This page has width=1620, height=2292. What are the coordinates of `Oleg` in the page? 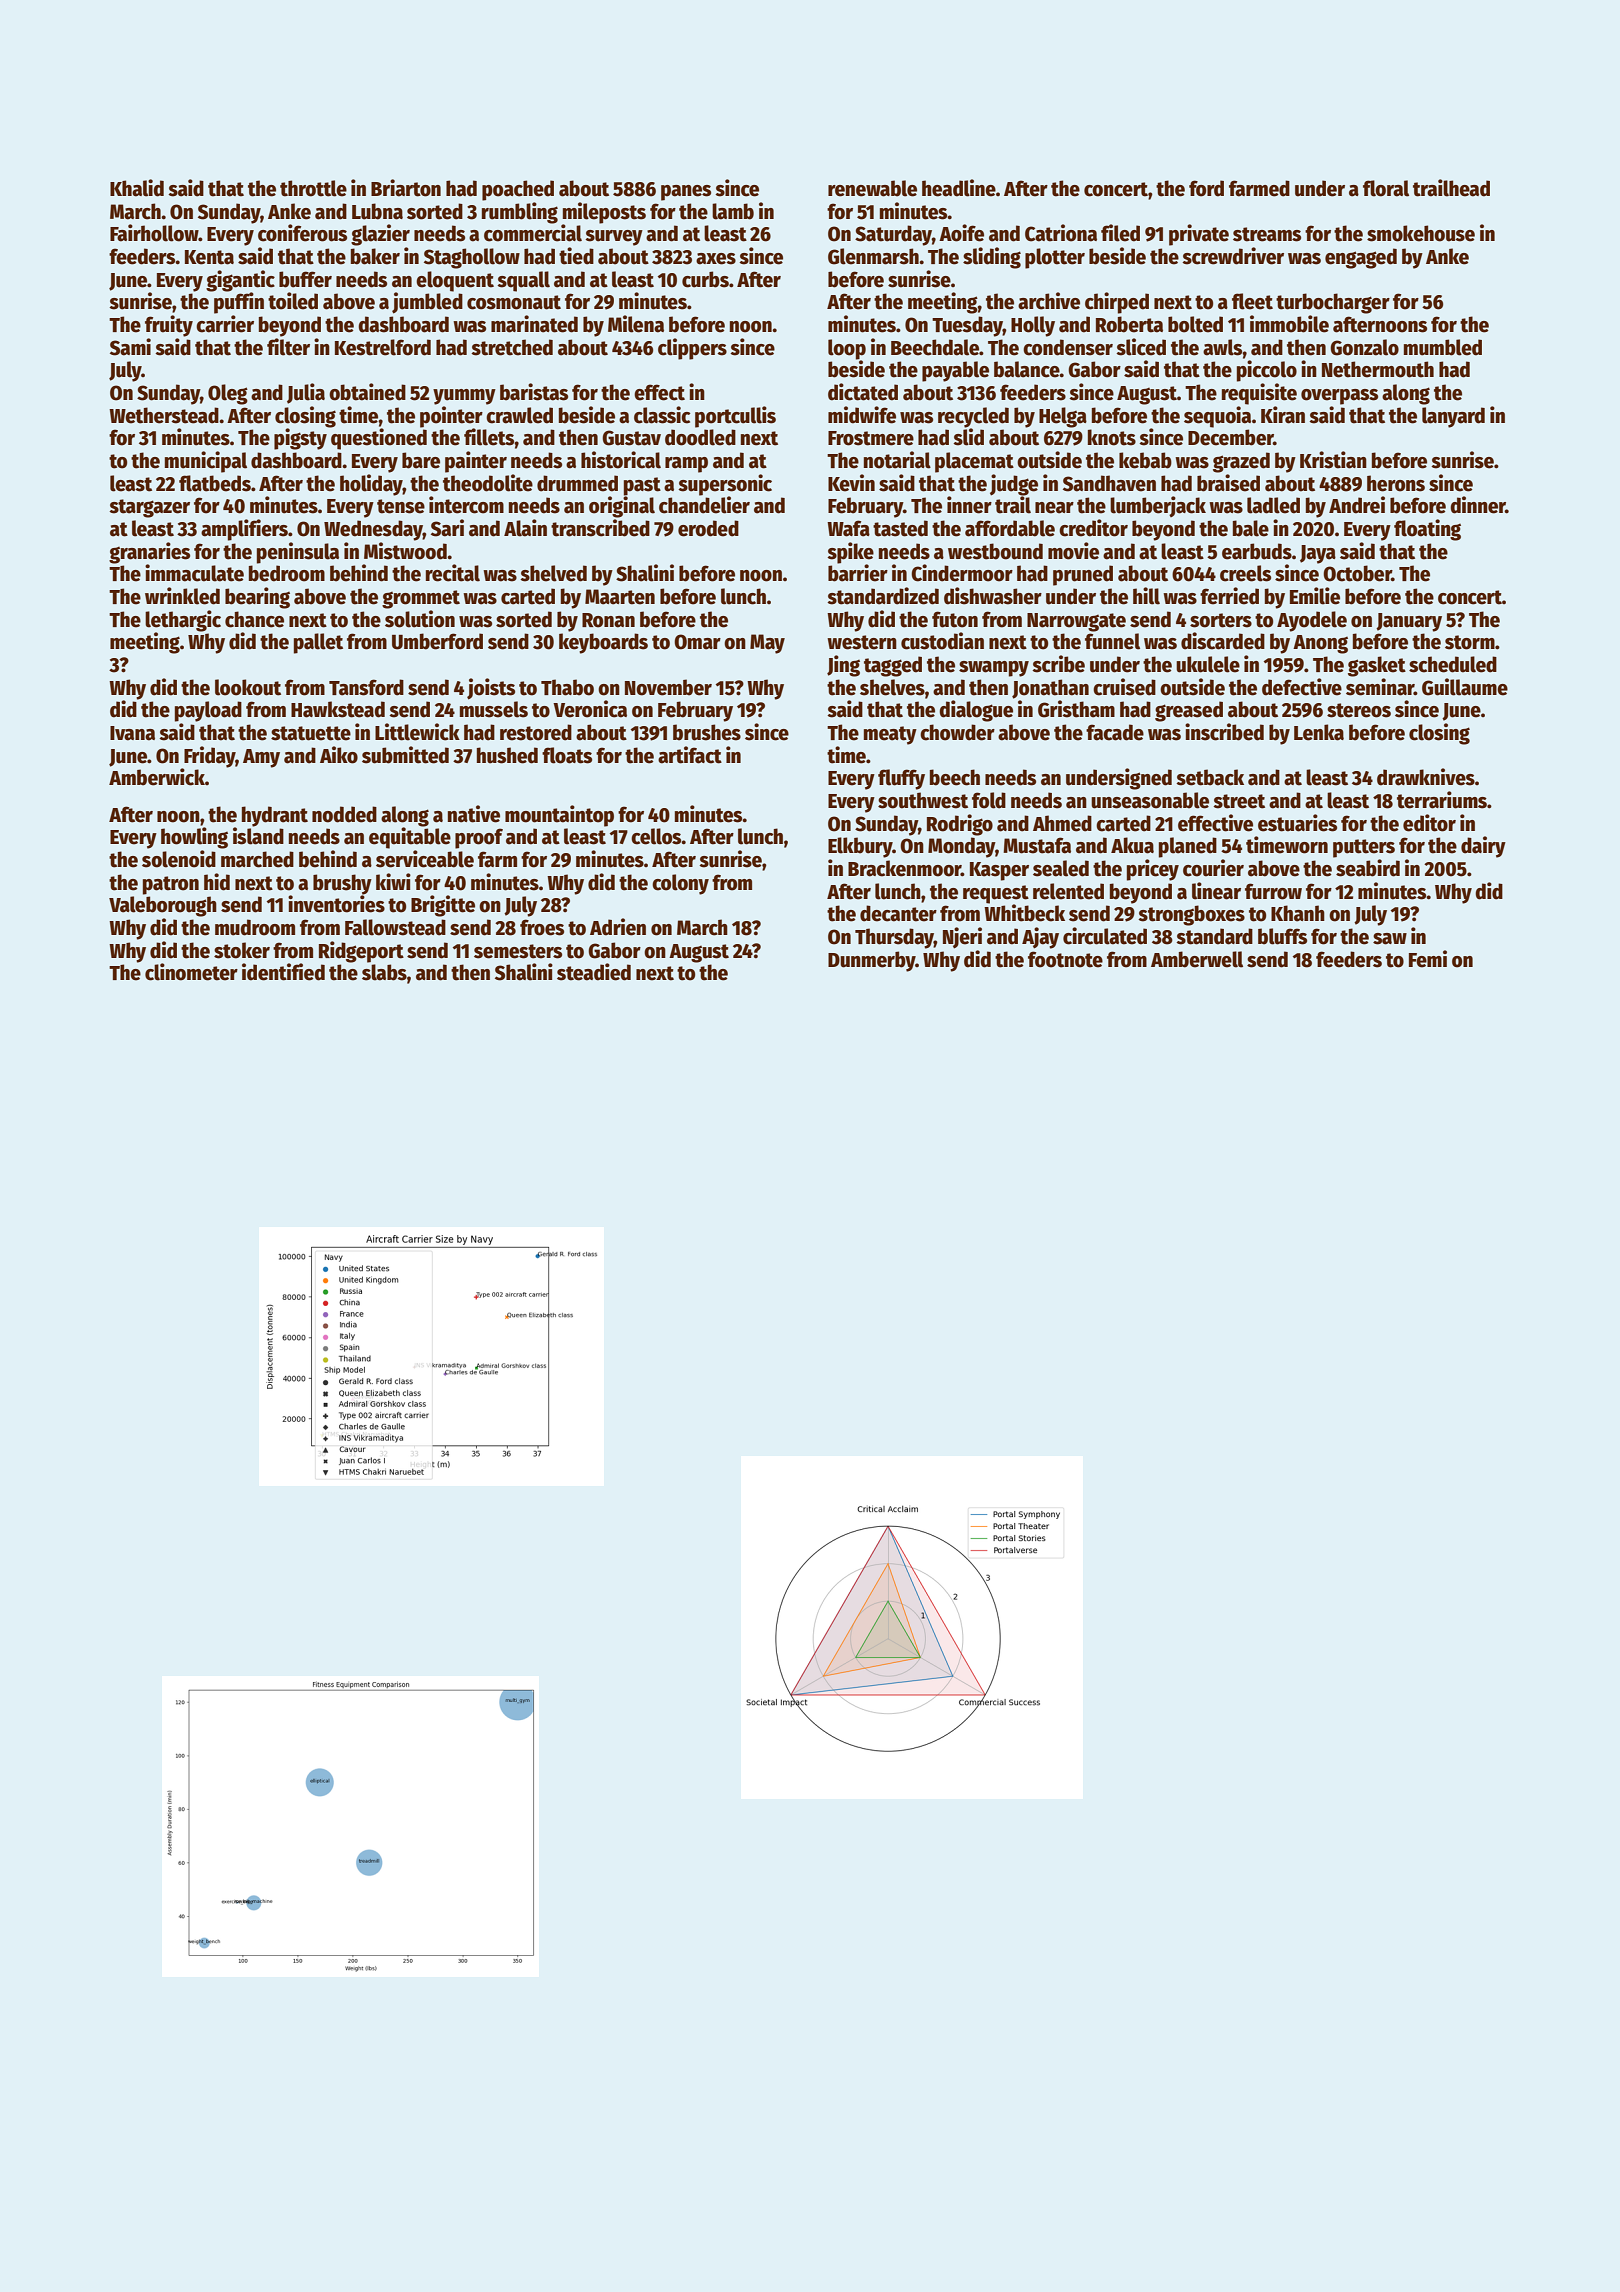 It's located at (228, 394).
